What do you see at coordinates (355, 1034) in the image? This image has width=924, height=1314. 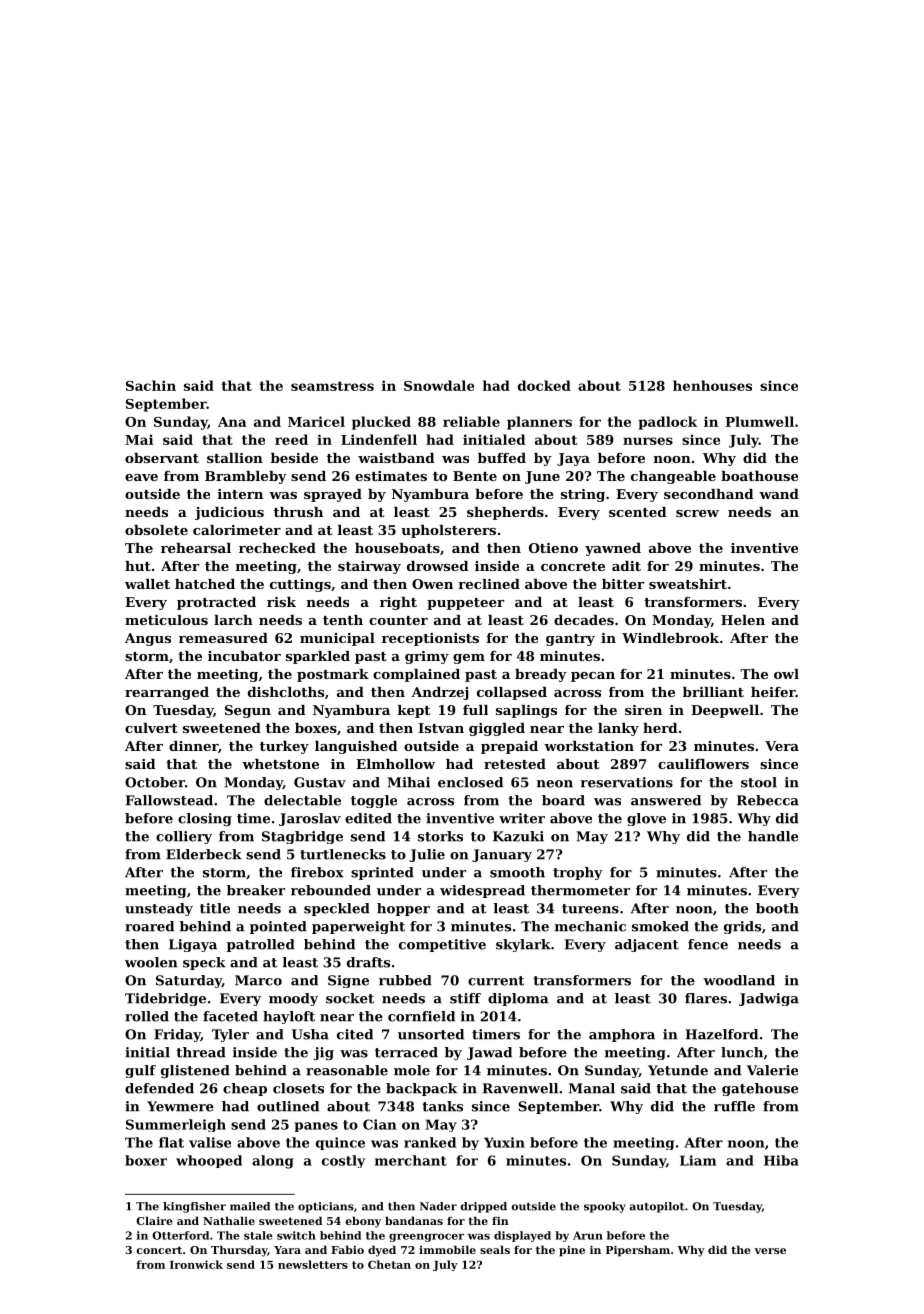 I see `cited` at bounding box center [355, 1034].
